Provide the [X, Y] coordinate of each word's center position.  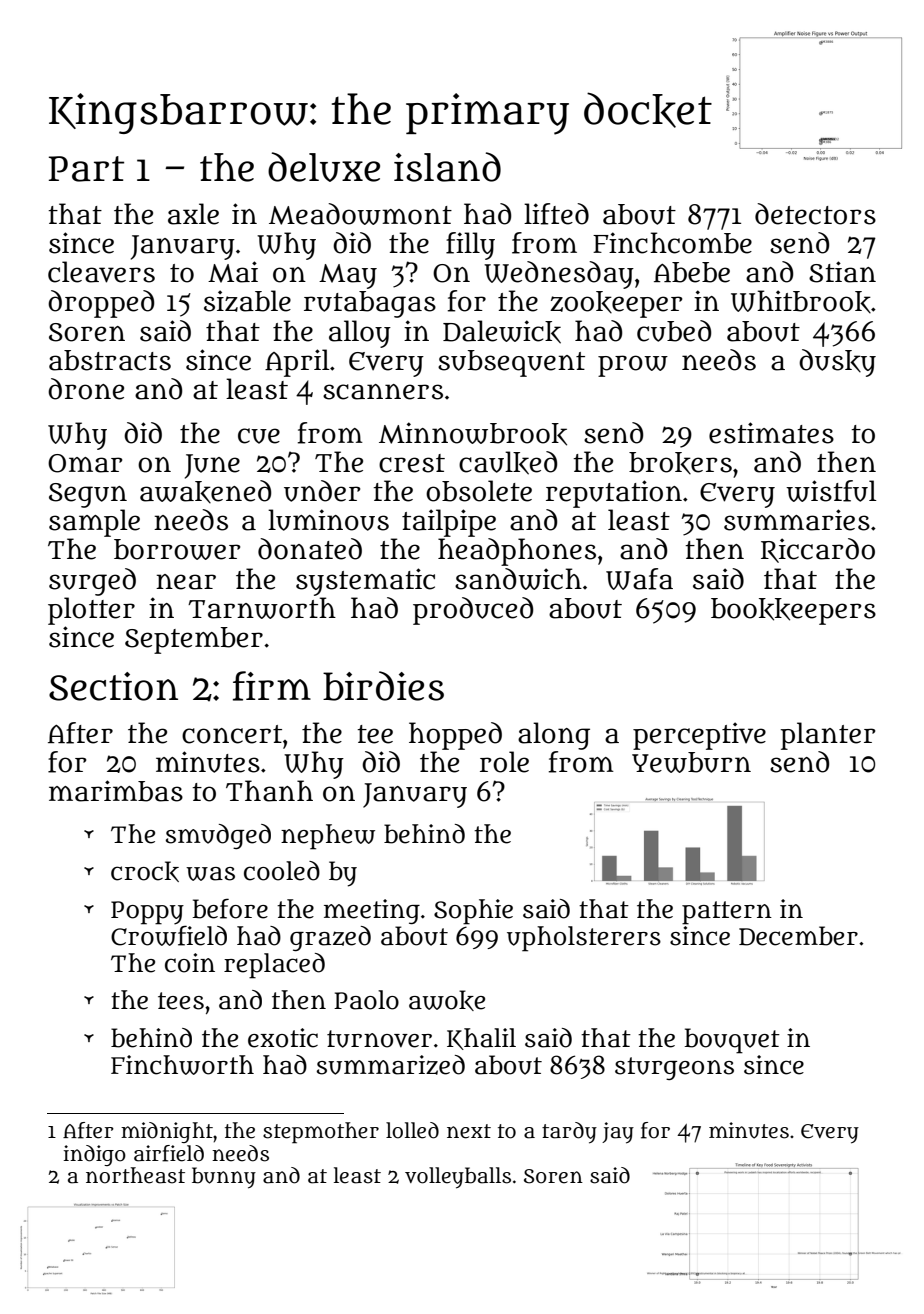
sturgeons [674, 1068]
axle [193, 214]
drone [86, 389]
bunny [224, 1178]
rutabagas [370, 304]
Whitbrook [801, 301]
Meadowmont [360, 214]
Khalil [481, 1039]
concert [232, 734]
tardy [569, 1133]
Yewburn [691, 762]
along [554, 736]
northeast [135, 1175]
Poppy [147, 913]
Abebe [692, 272]
